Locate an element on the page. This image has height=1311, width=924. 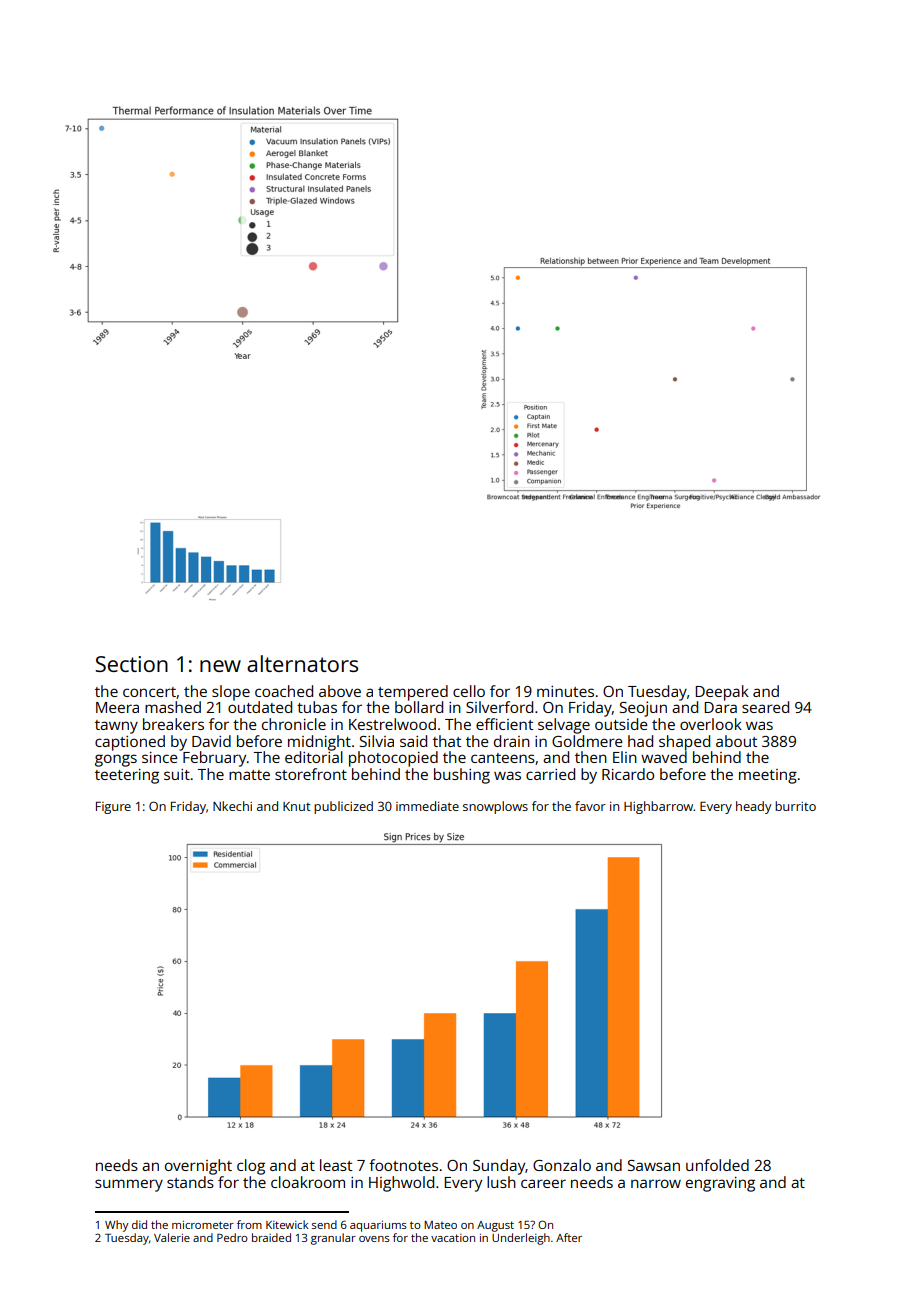
new is located at coordinates (220, 666).
